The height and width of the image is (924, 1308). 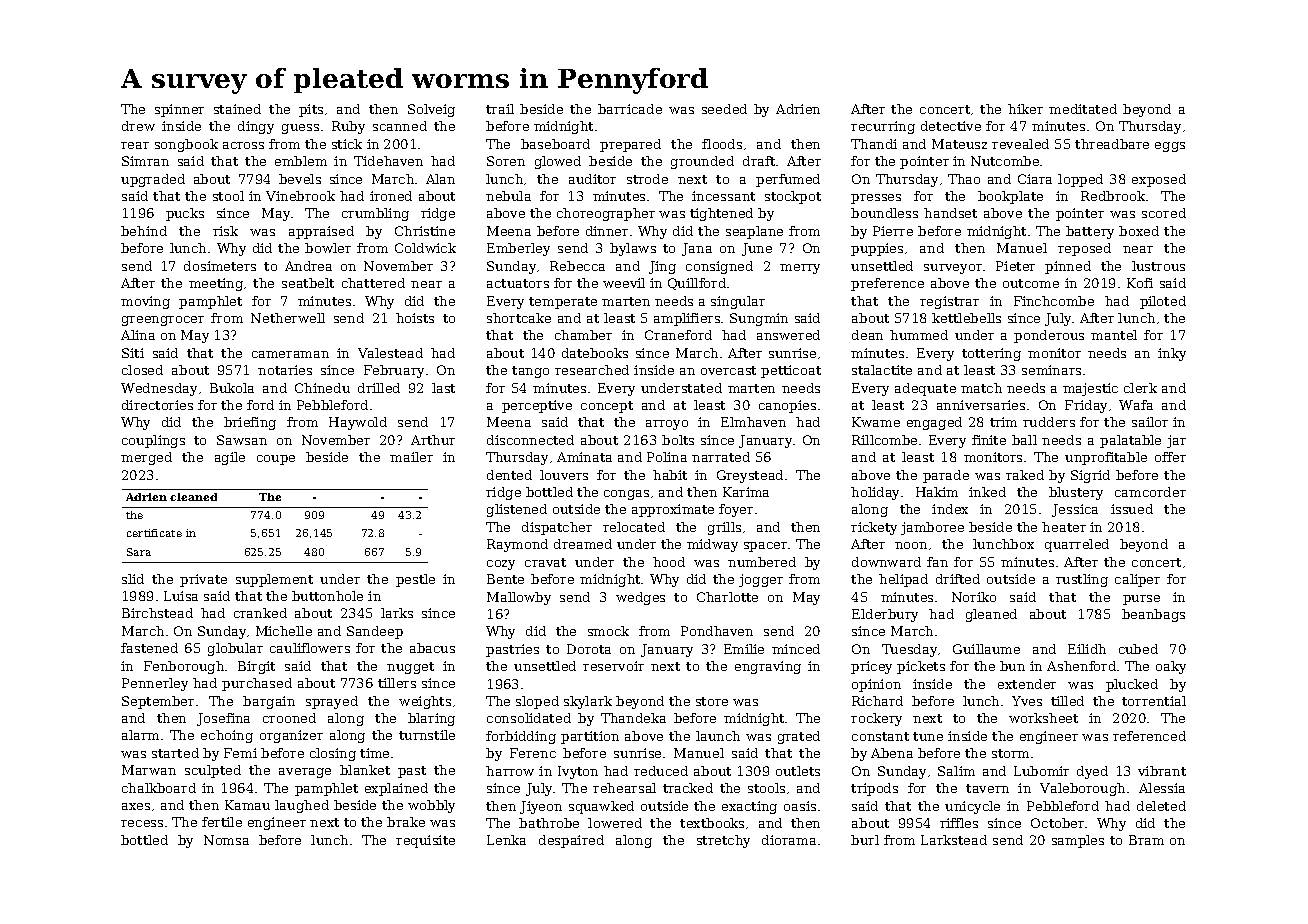 I want to click on directories, so click(x=157, y=405).
